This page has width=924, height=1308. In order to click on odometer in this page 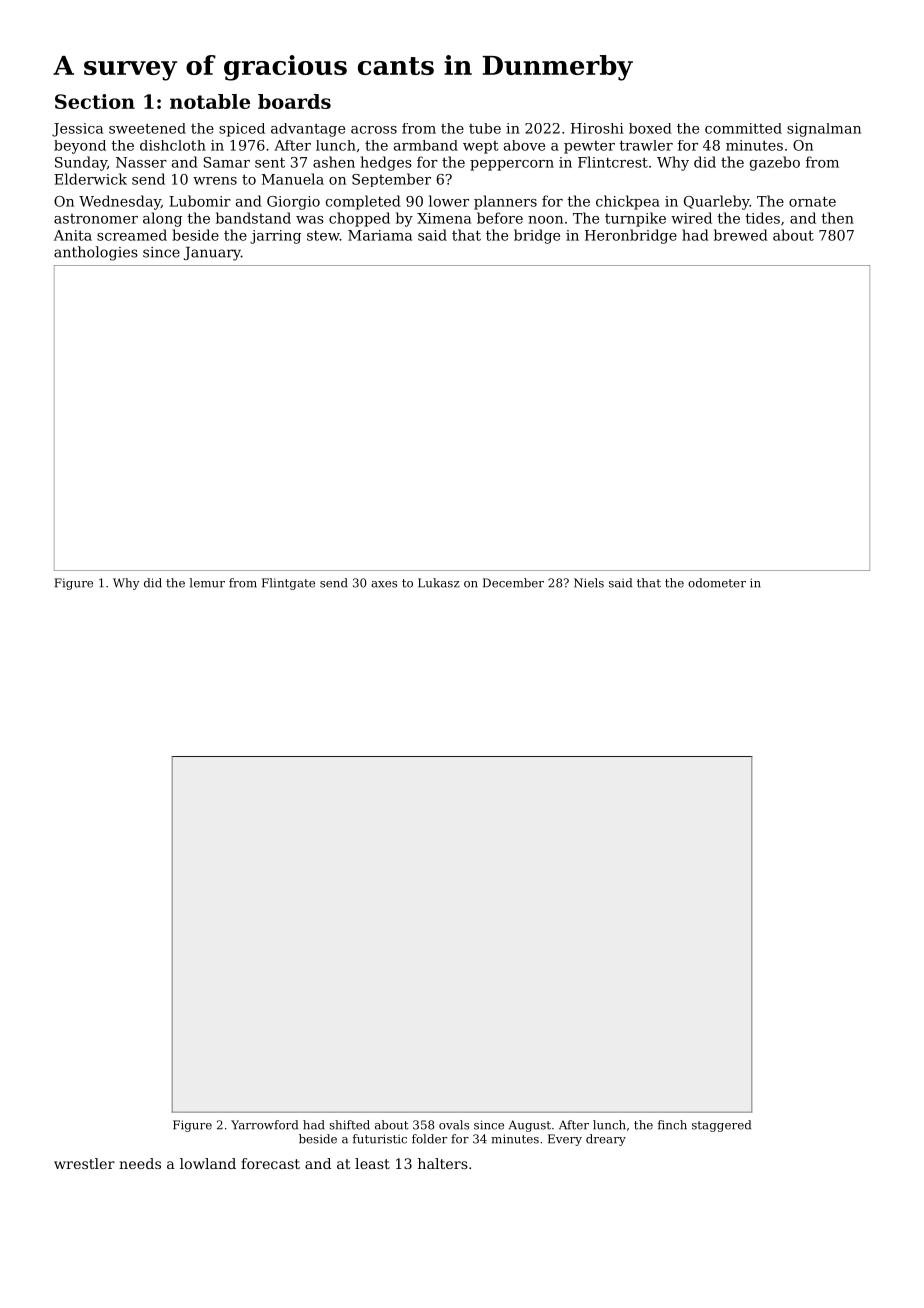, I will do `click(717, 583)`.
